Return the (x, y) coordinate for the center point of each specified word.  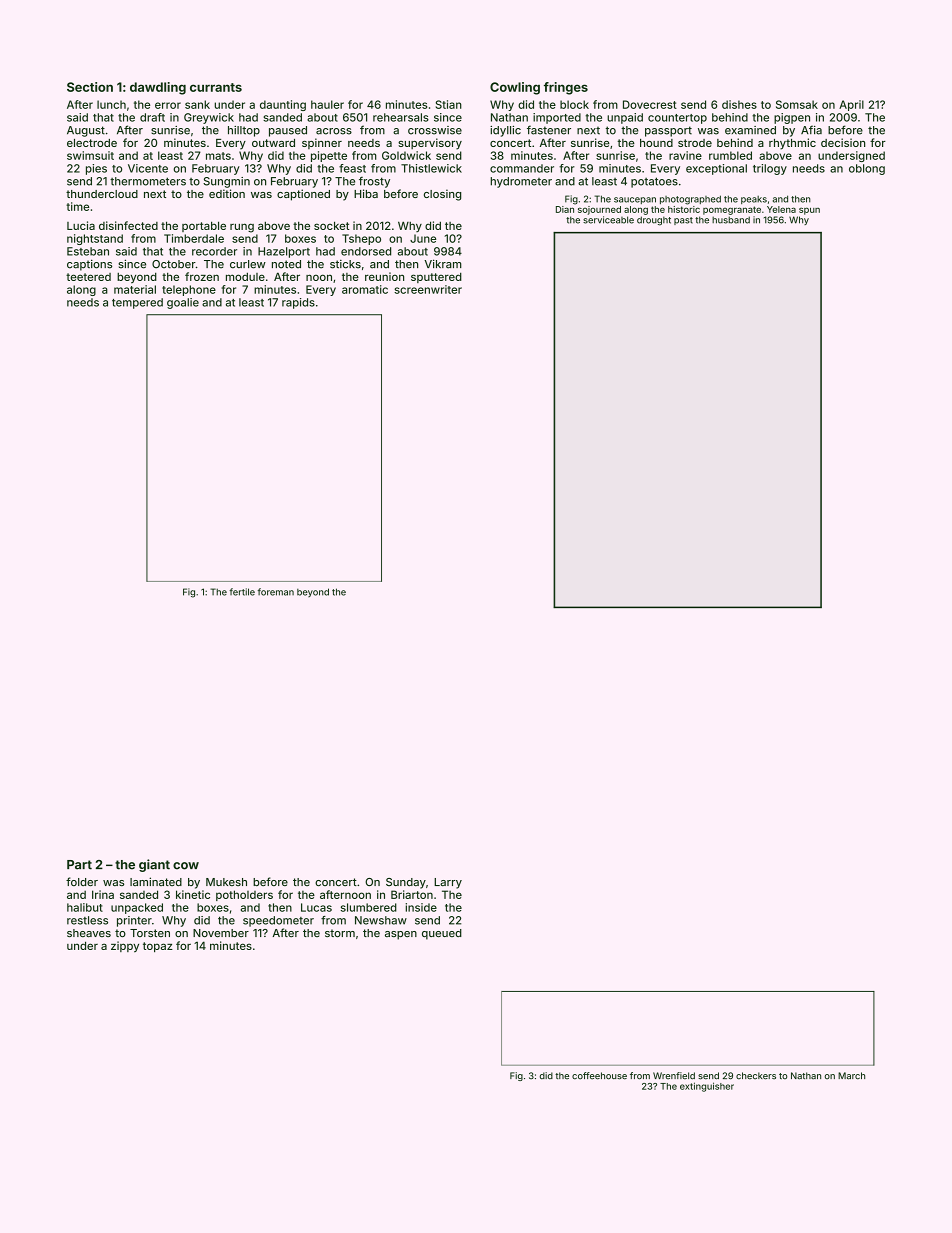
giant (154, 865)
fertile (242, 592)
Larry (448, 883)
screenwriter (428, 289)
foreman (276, 592)
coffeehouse (599, 1076)
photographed (690, 200)
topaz (158, 947)
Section (90, 87)
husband (731, 220)
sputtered (436, 277)
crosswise (435, 130)
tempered (137, 303)
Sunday (406, 883)
